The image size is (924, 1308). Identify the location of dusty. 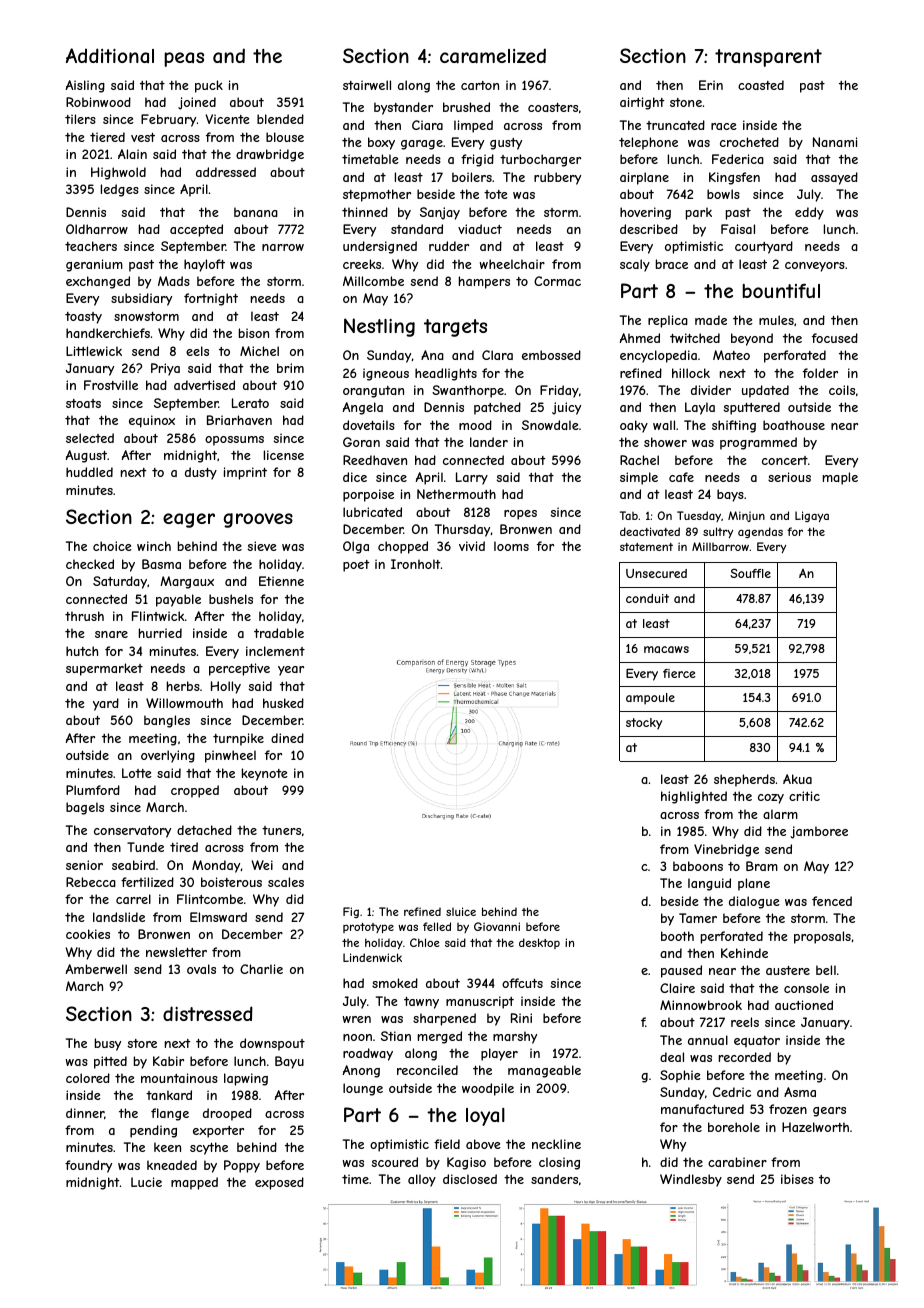
(201, 473).
